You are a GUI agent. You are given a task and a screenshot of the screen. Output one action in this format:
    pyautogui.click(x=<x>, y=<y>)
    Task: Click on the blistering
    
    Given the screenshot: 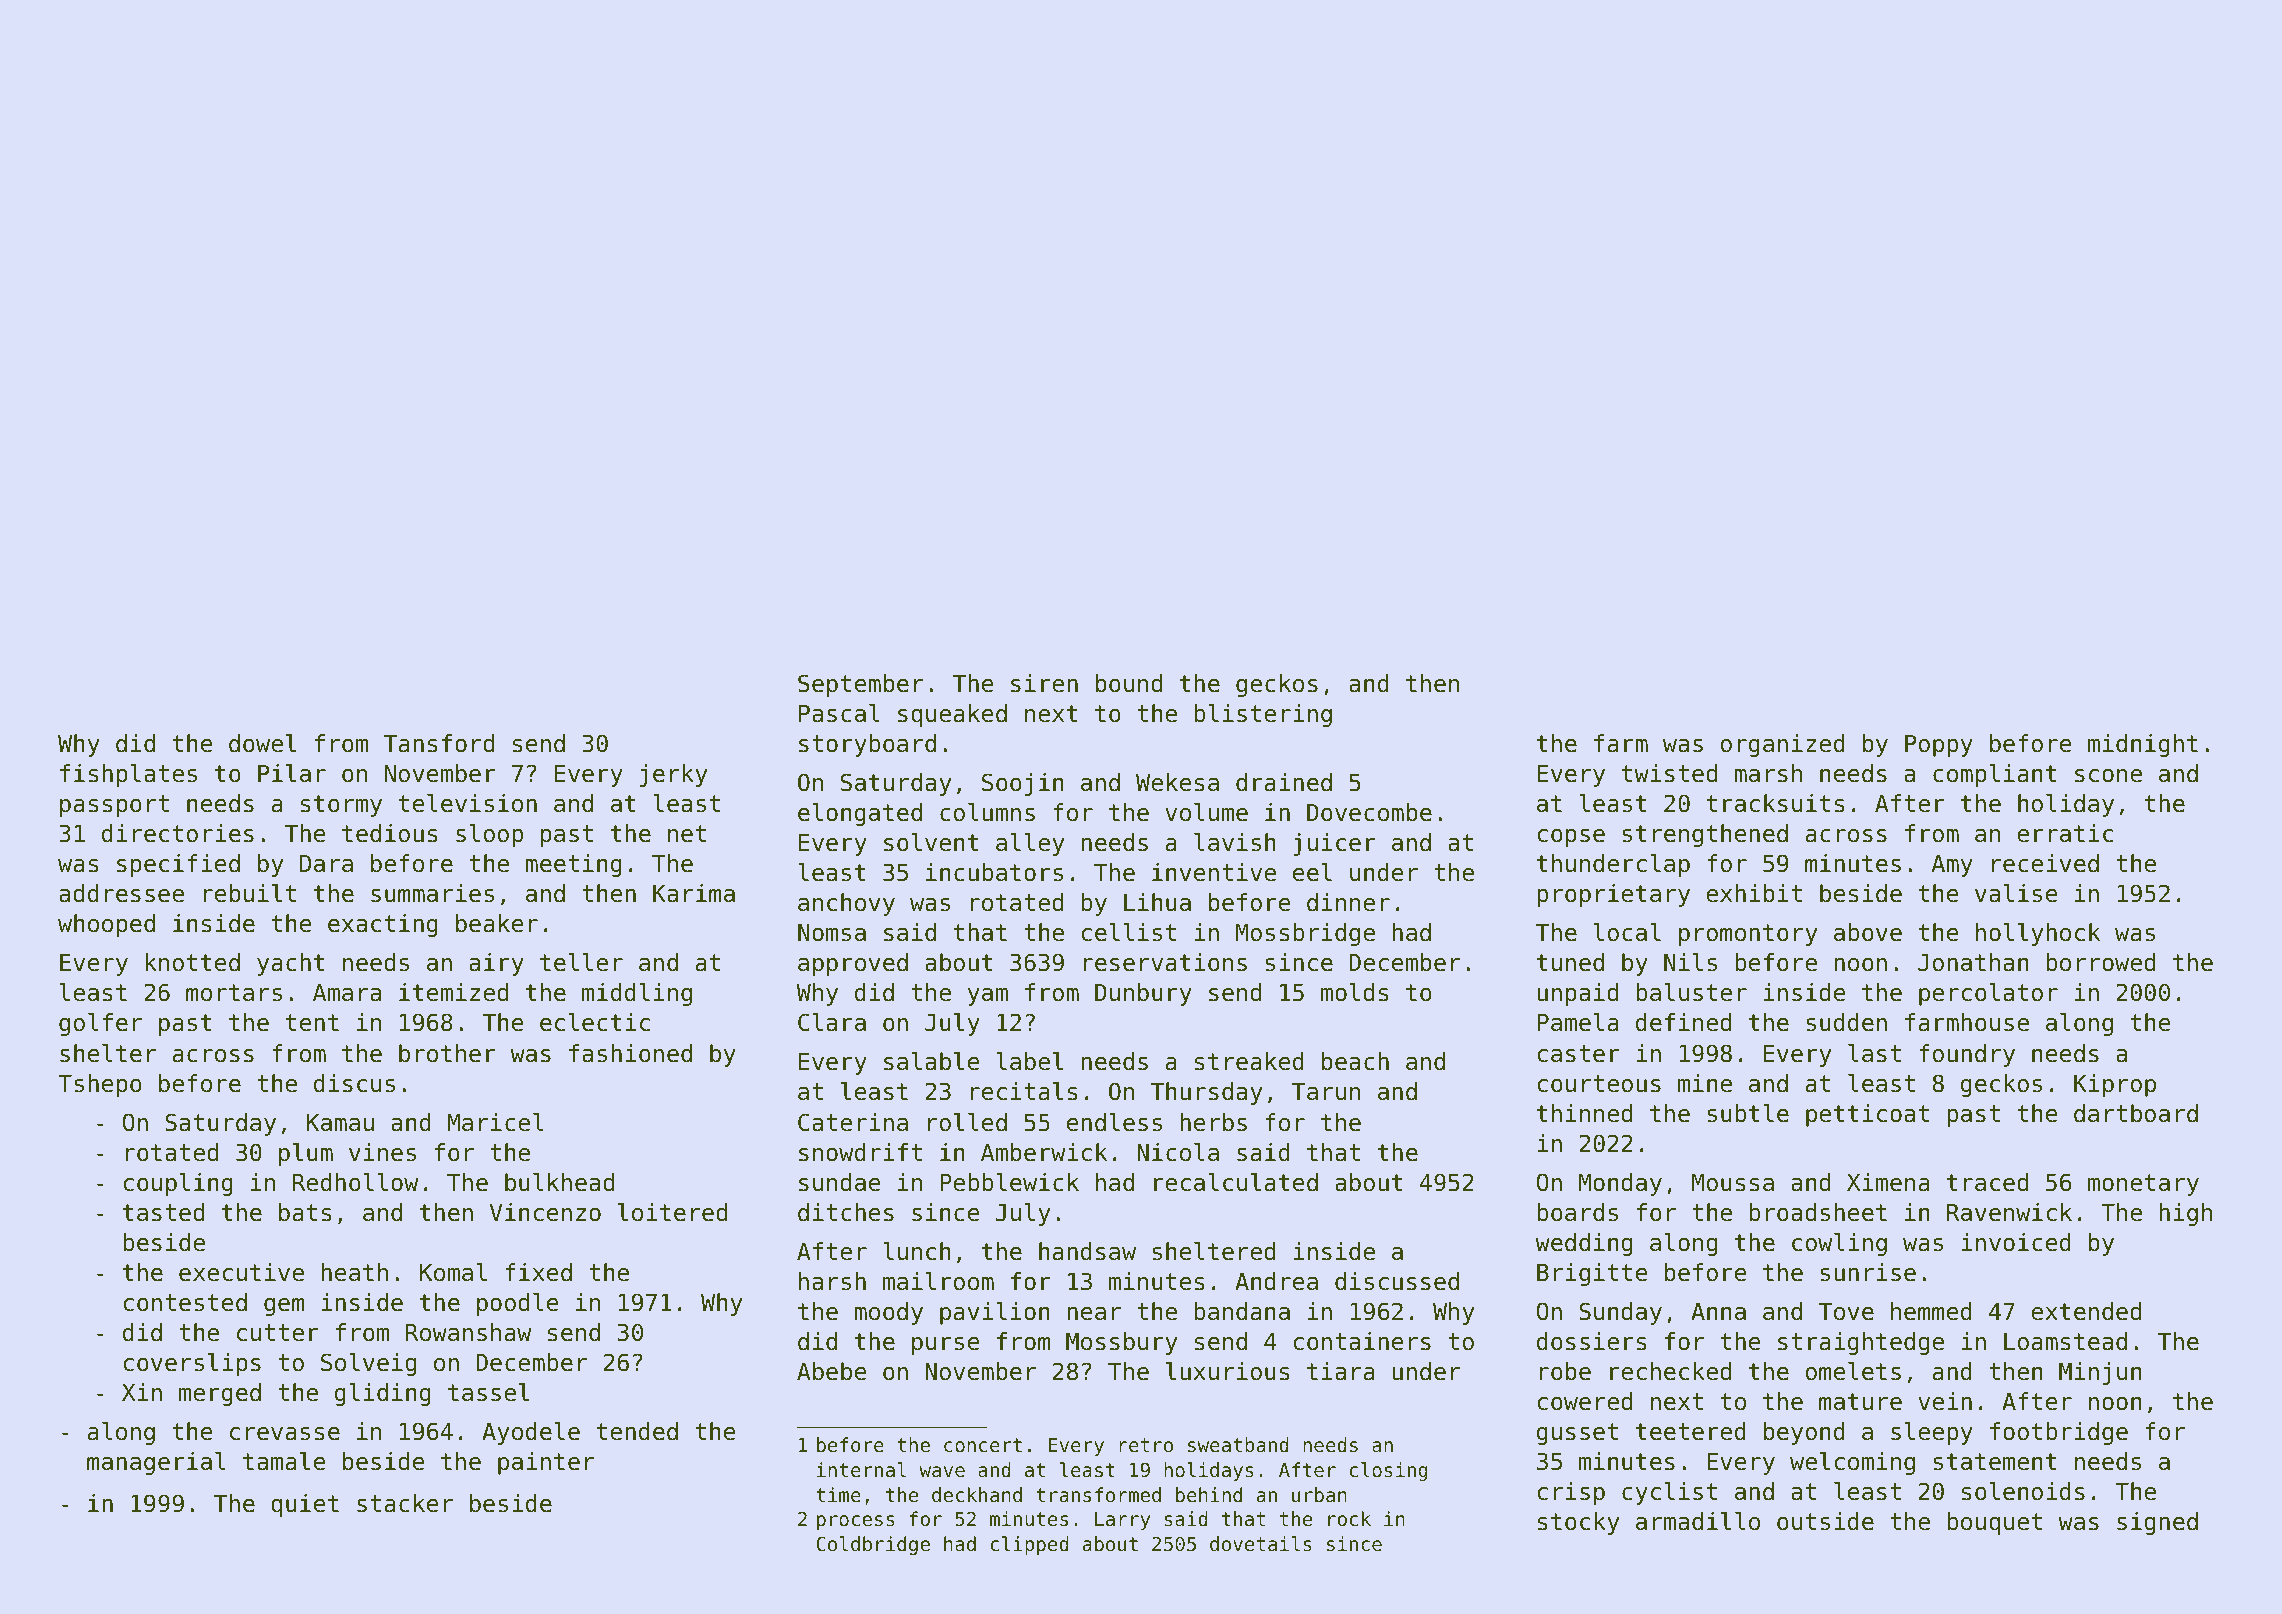 What is the action you would take?
    pyautogui.click(x=1263, y=715)
